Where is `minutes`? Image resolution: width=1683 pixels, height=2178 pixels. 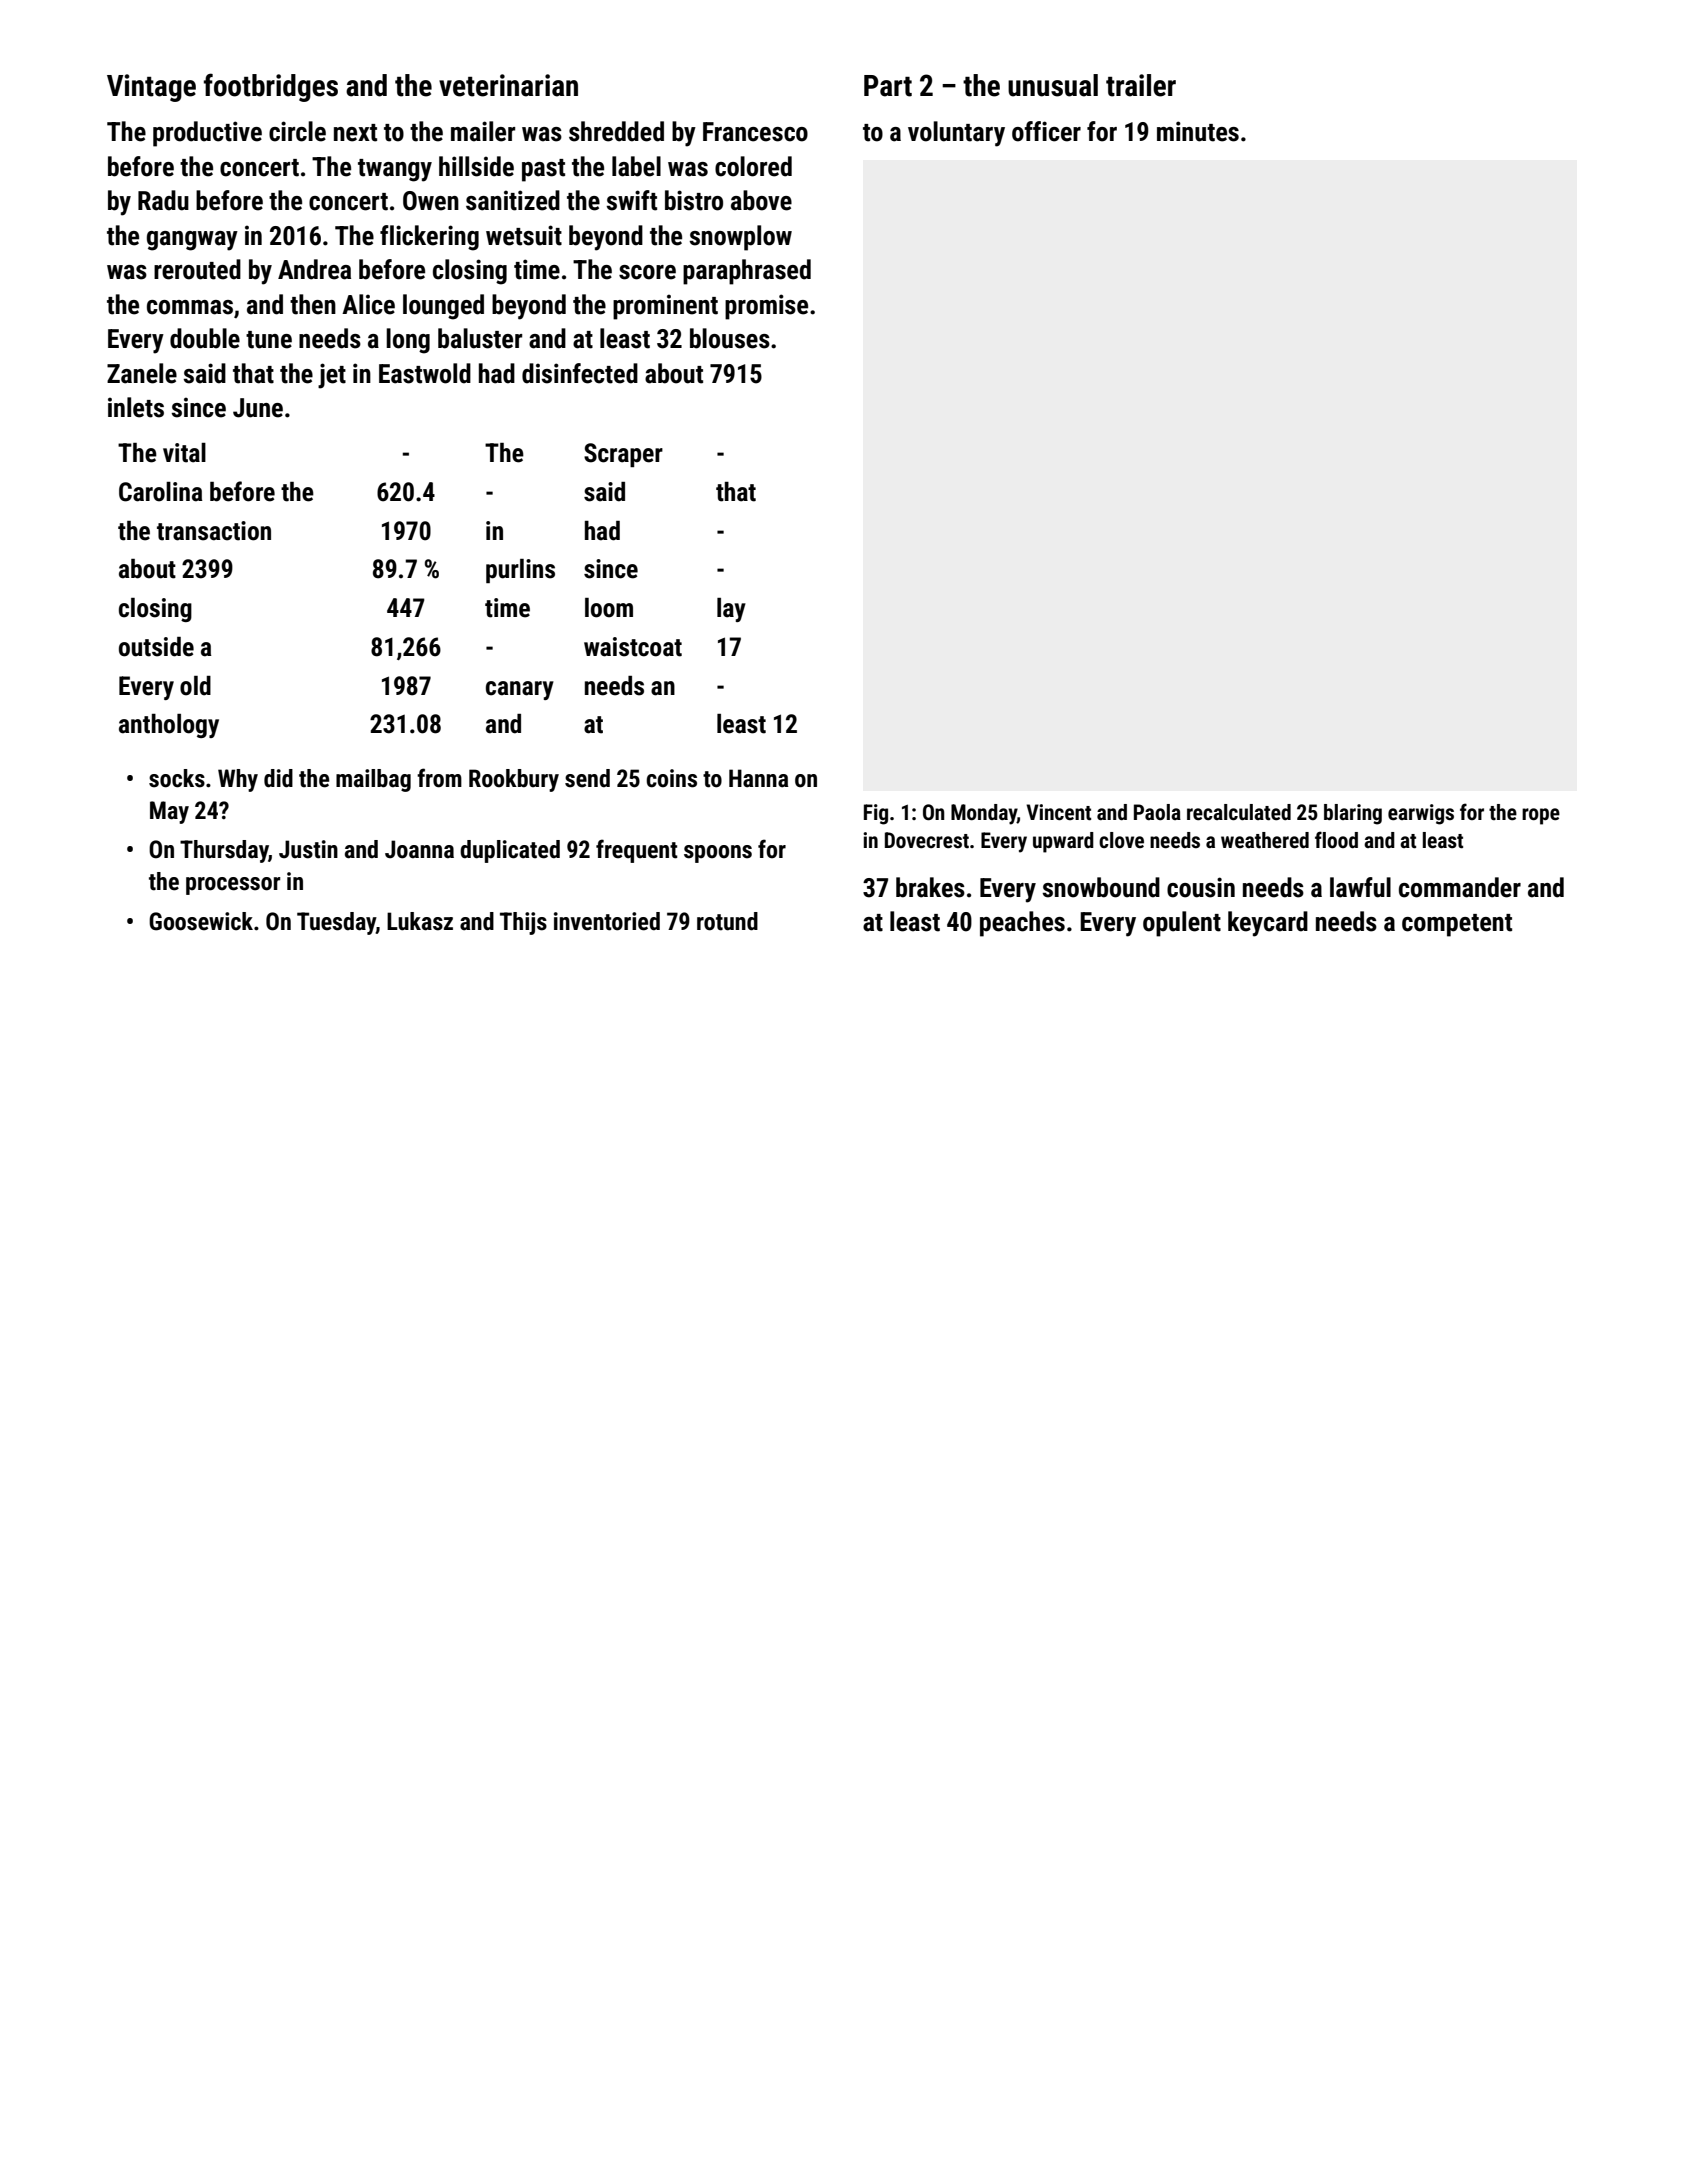
minutes is located at coordinates (1198, 131).
